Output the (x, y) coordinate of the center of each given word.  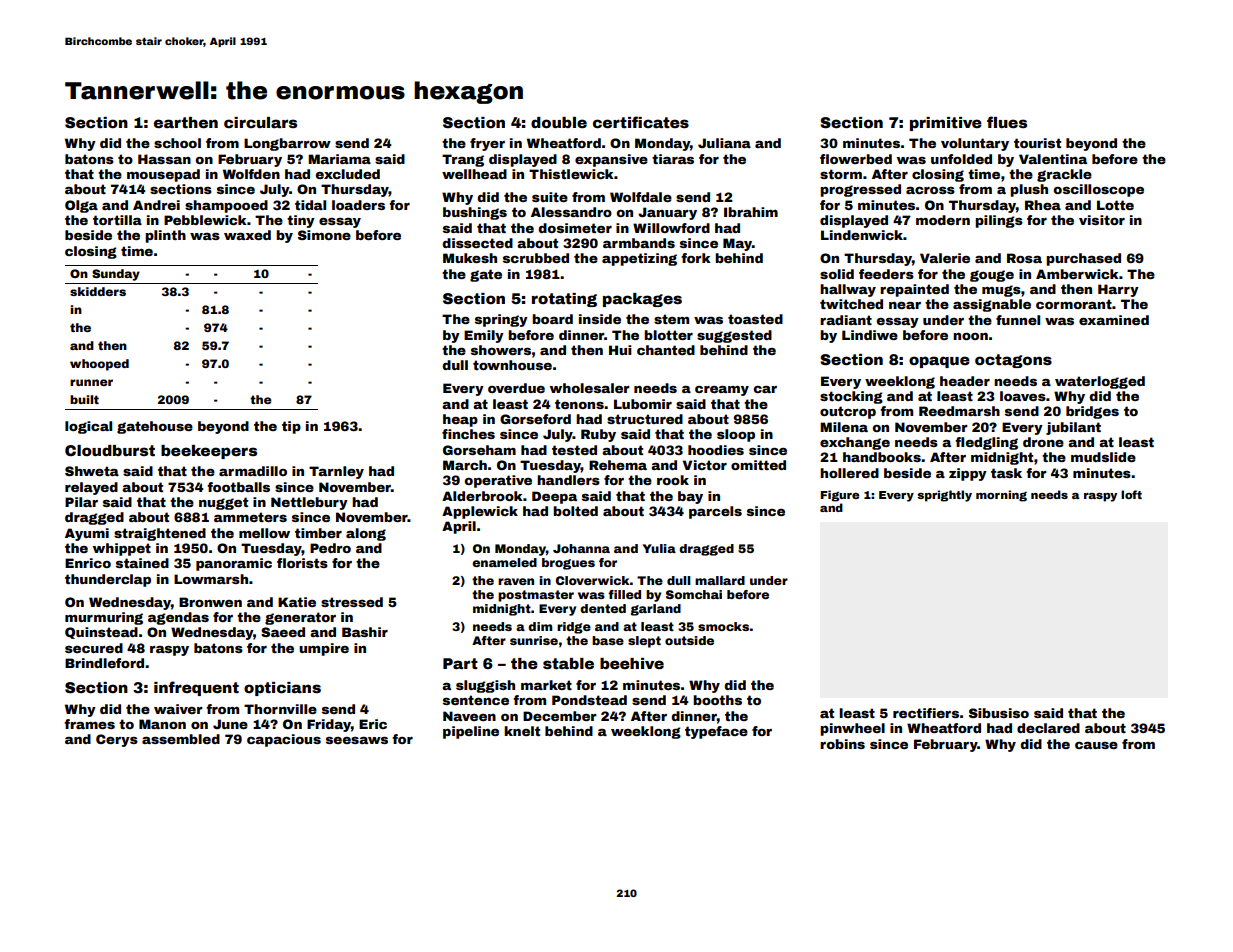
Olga (81, 206)
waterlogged (1100, 382)
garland (656, 610)
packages (642, 300)
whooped (99, 365)
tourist (1037, 143)
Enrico (88, 563)
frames (89, 724)
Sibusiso (999, 713)
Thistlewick (571, 174)
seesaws (357, 740)
